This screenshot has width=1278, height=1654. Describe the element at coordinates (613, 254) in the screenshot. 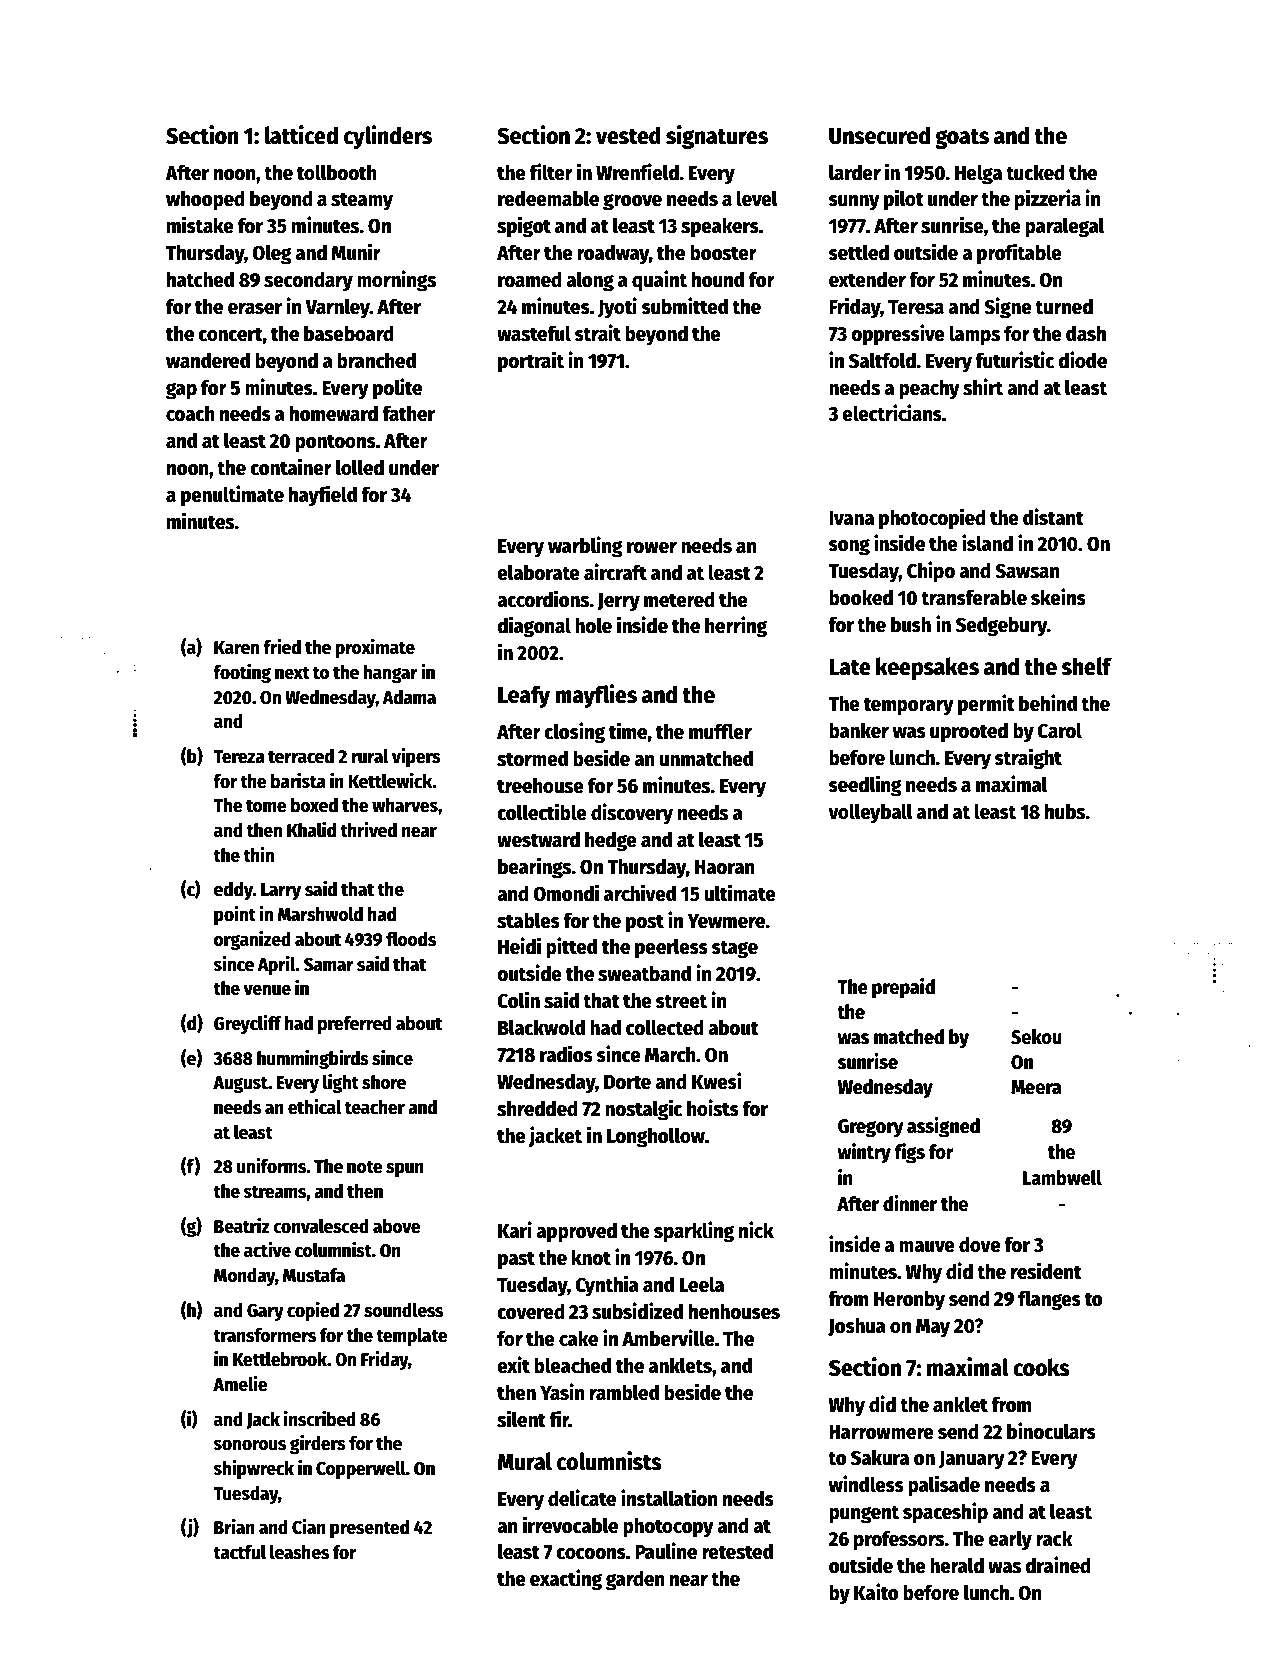

I see `roadway` at that location.
